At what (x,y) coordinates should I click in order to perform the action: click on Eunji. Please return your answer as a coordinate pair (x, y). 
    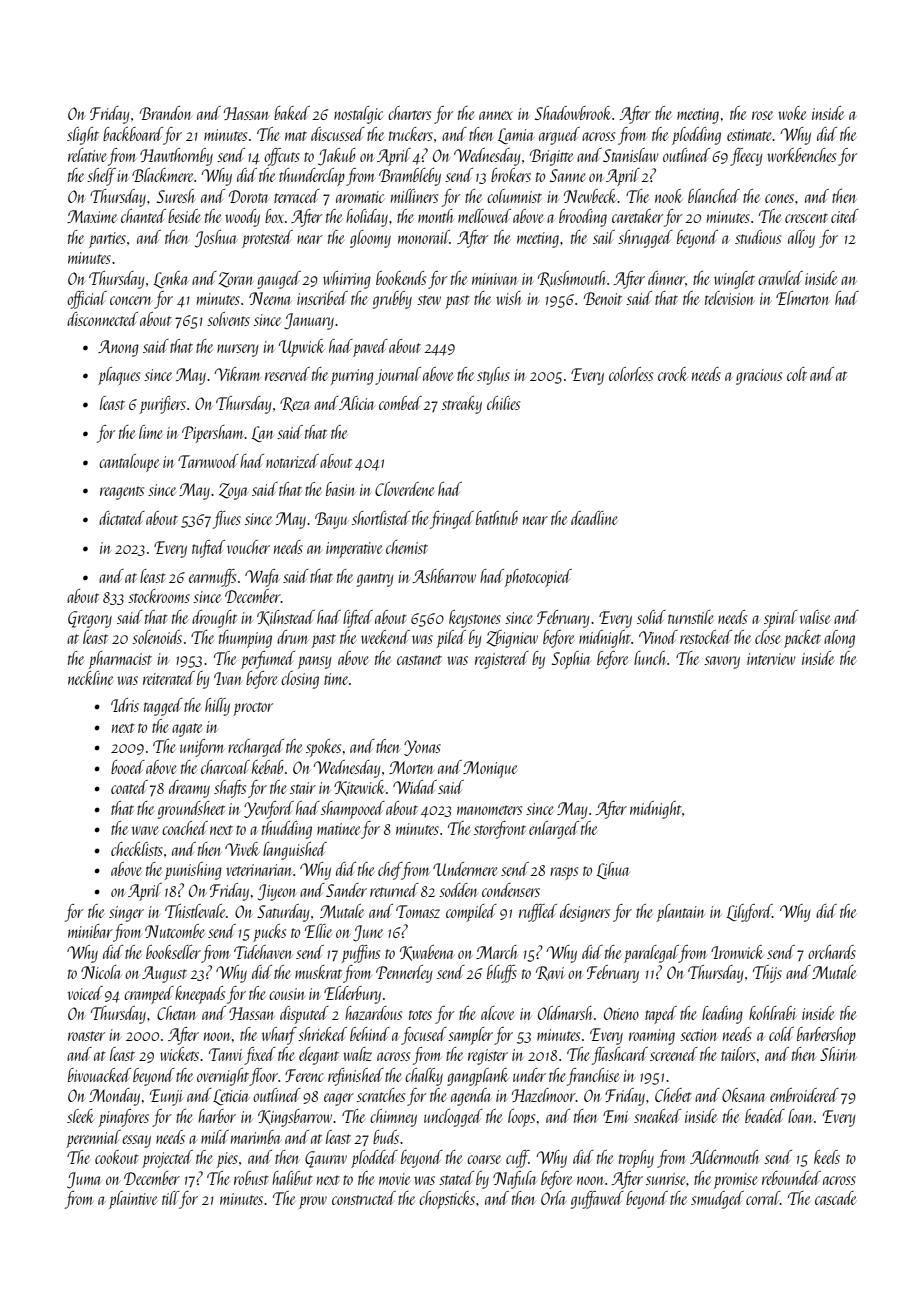
    Looking at the image, I should click on (166, 1097).
